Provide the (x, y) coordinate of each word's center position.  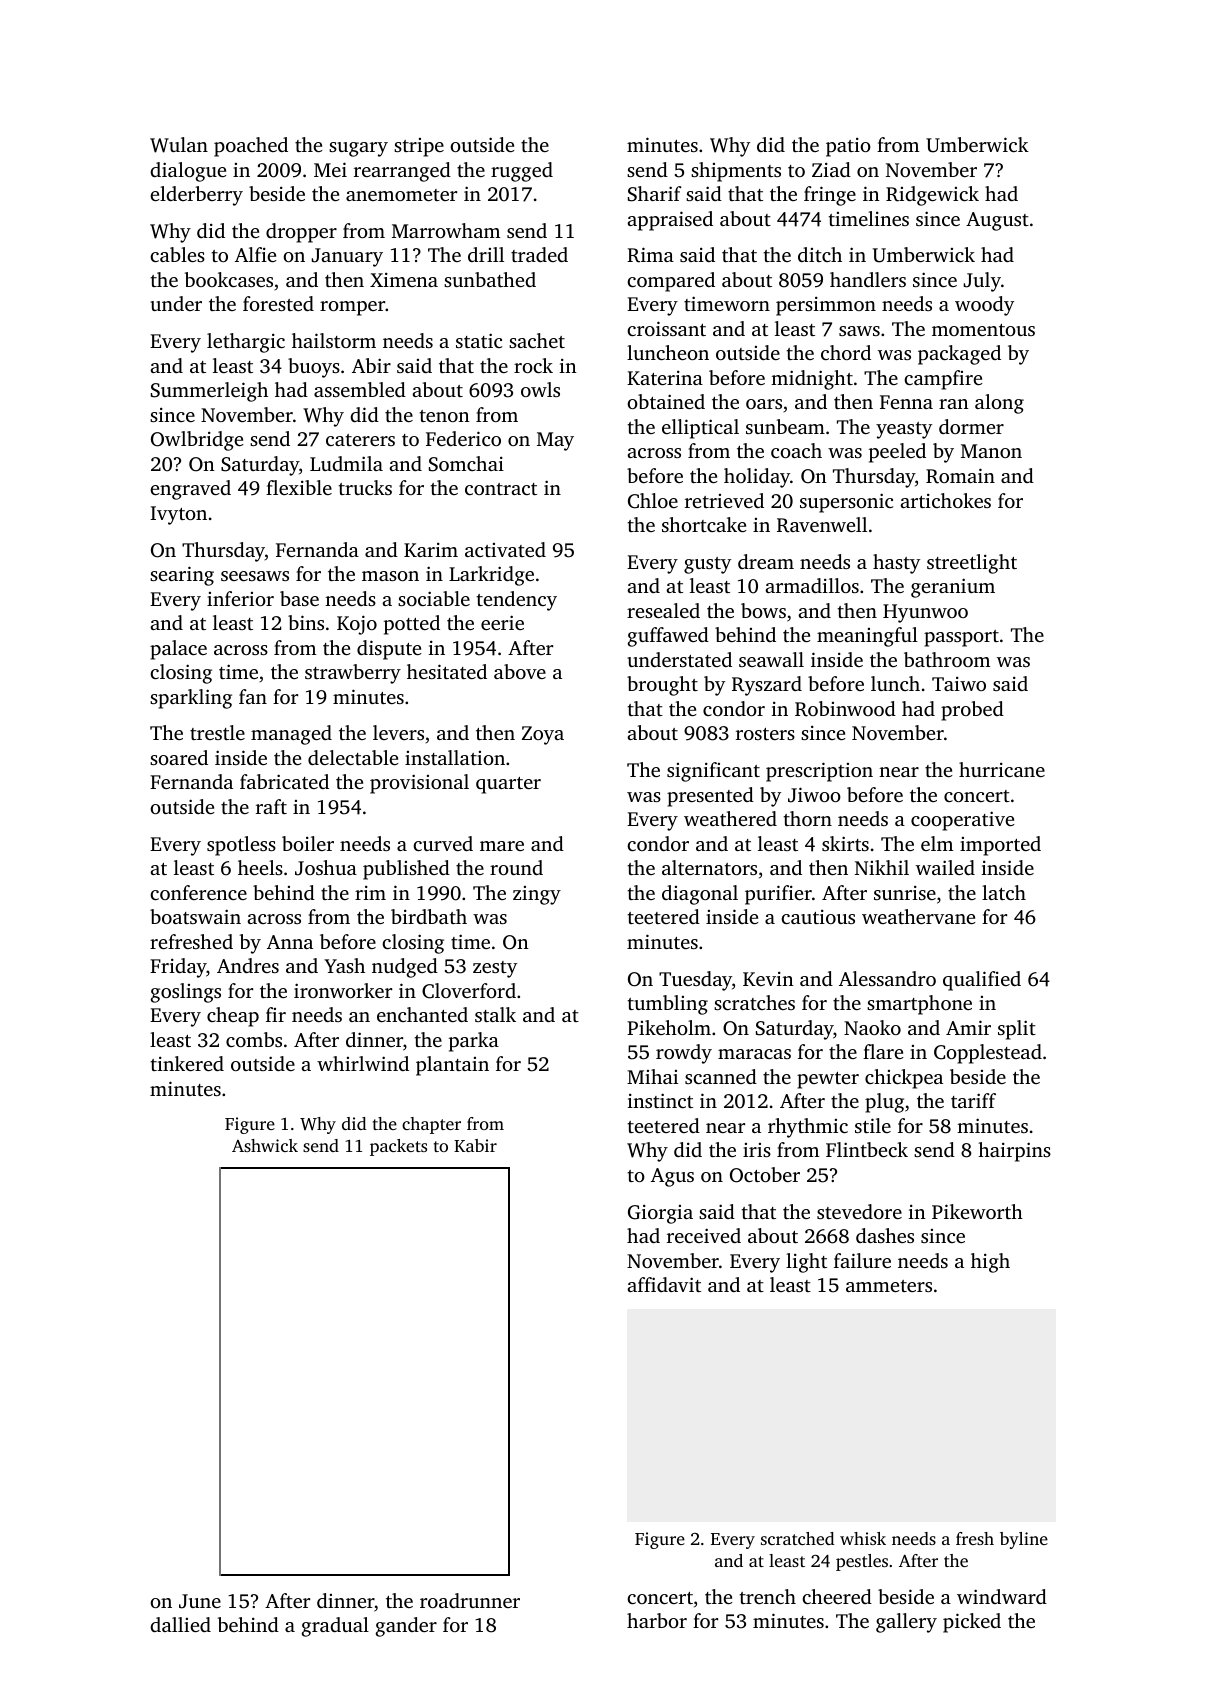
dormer (971, 426)
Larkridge (491, 576)
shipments (736, 172)
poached (251, 147)
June (200, 1601)
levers (398, 732)
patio (848, 147)
